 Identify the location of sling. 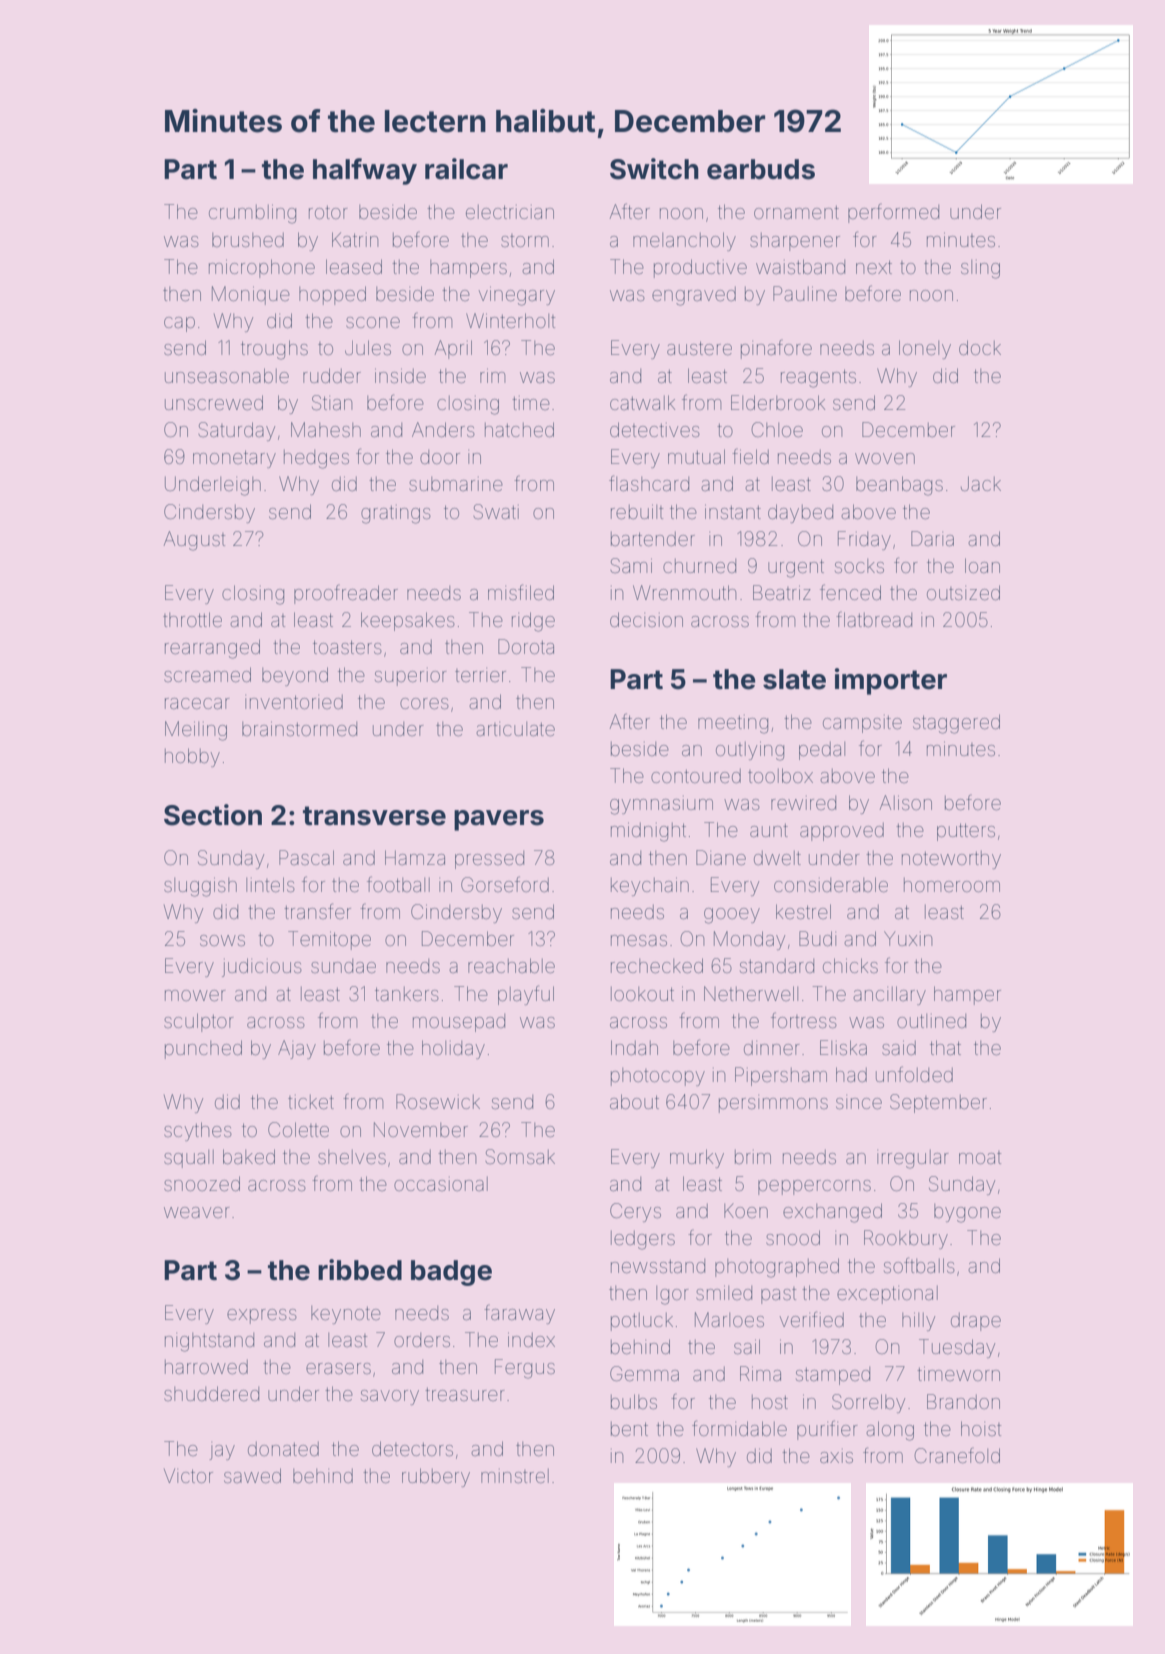
(980, 269).
